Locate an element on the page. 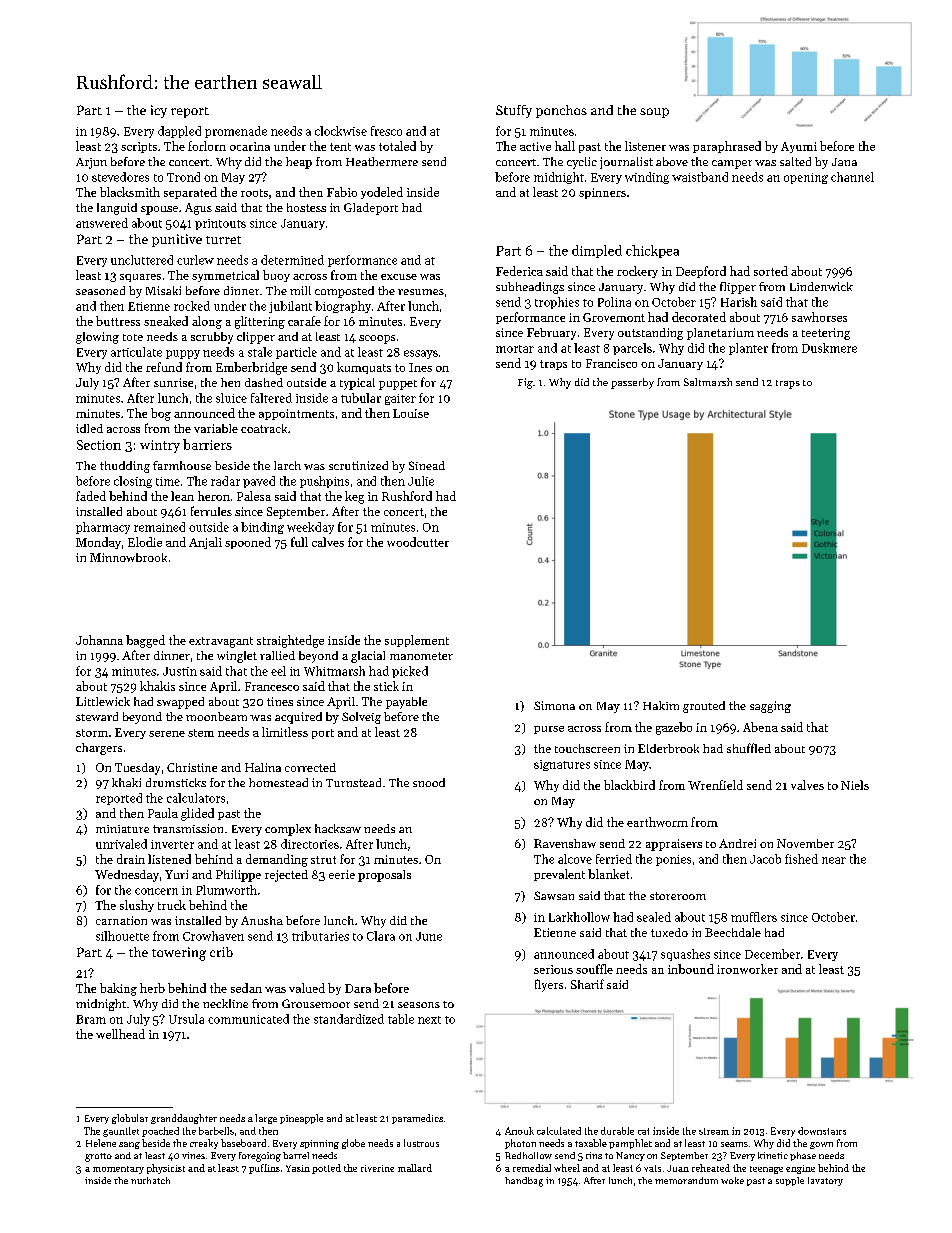  manometer is located at coordinates (421, 656).
